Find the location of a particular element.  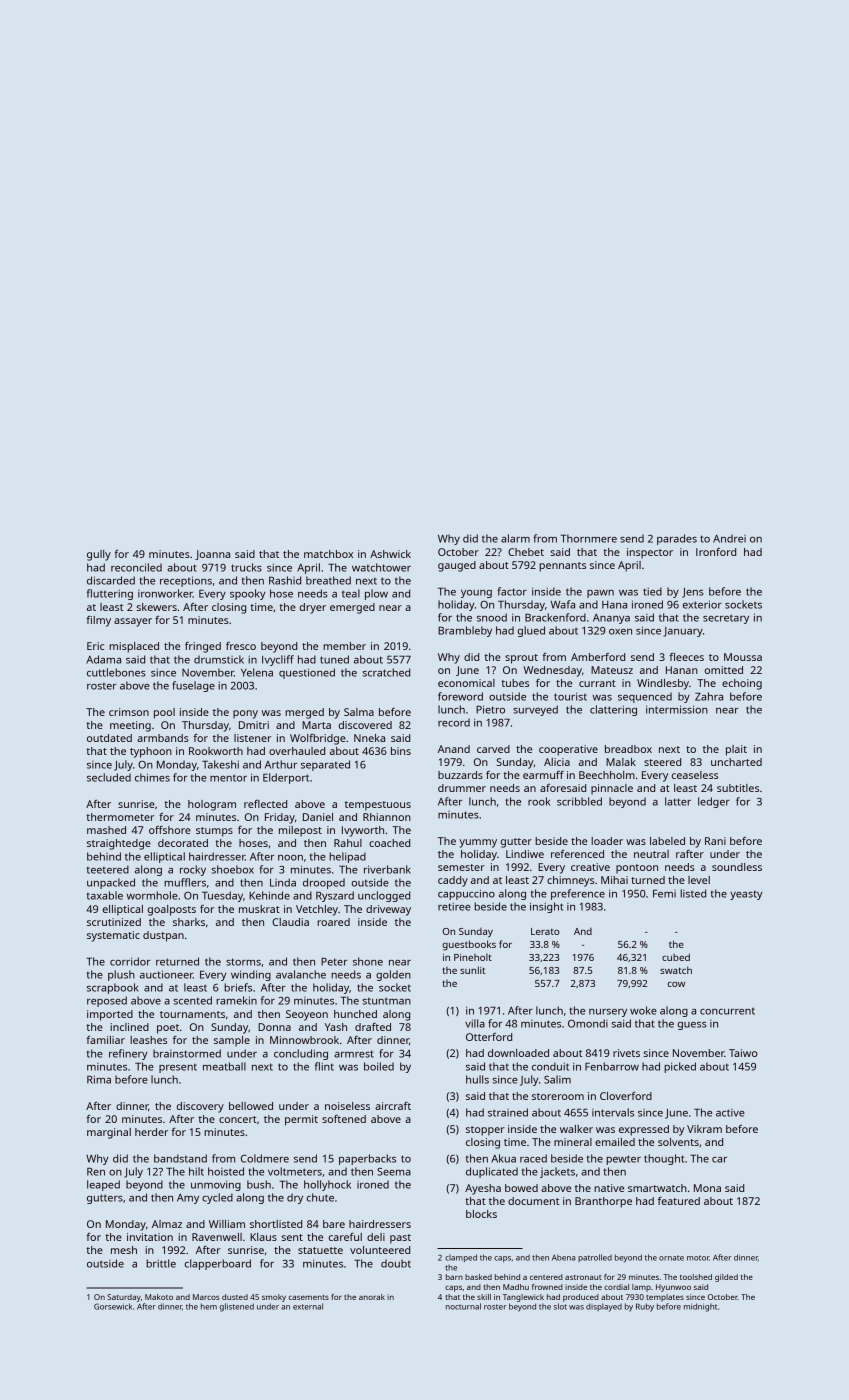

Chebet is located at coordinates (526, 552).
